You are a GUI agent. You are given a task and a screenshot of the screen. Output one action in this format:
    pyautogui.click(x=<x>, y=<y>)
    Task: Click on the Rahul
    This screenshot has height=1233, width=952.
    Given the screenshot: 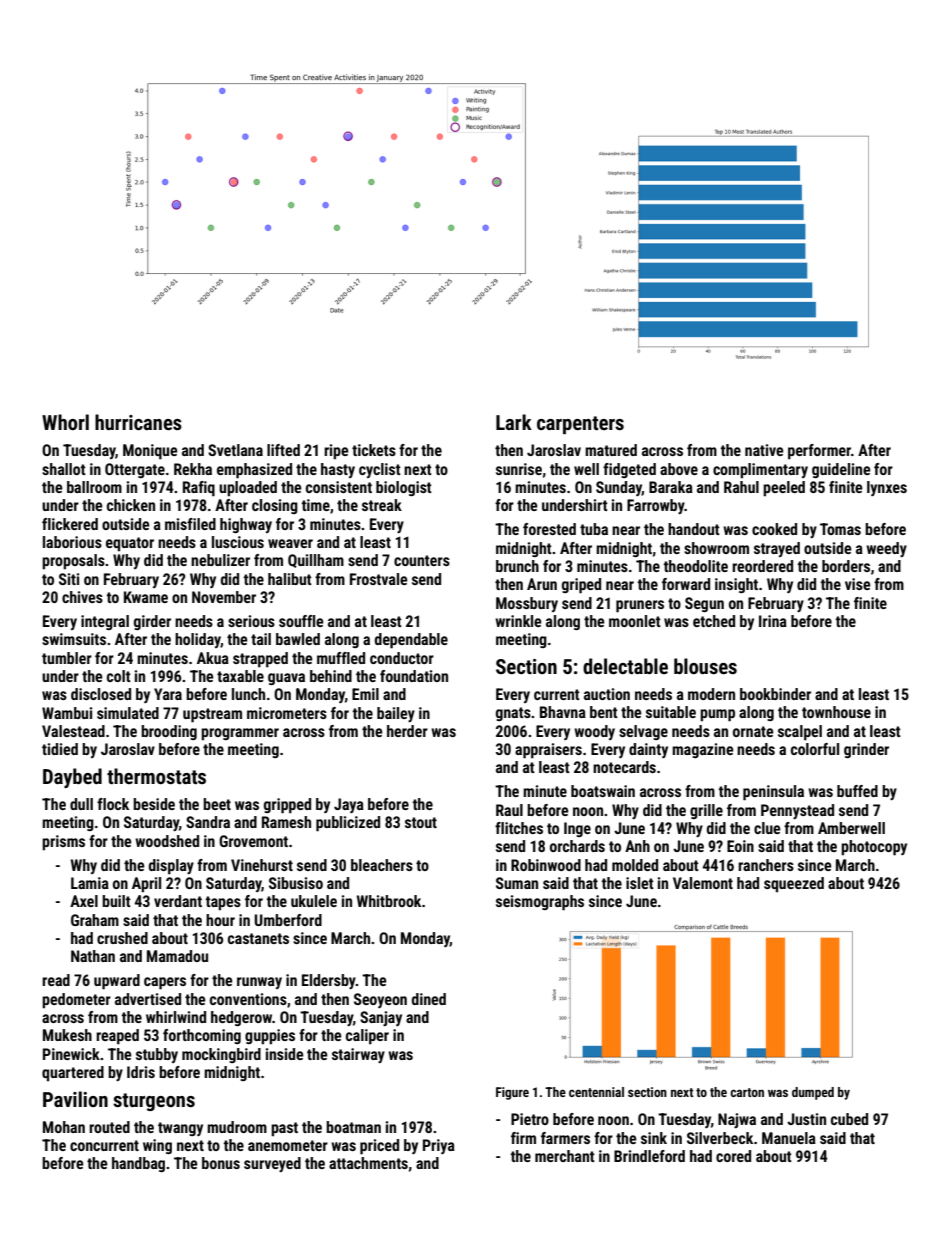 What is the action you would take?
    pyautogui.click(x=741, y=487)
